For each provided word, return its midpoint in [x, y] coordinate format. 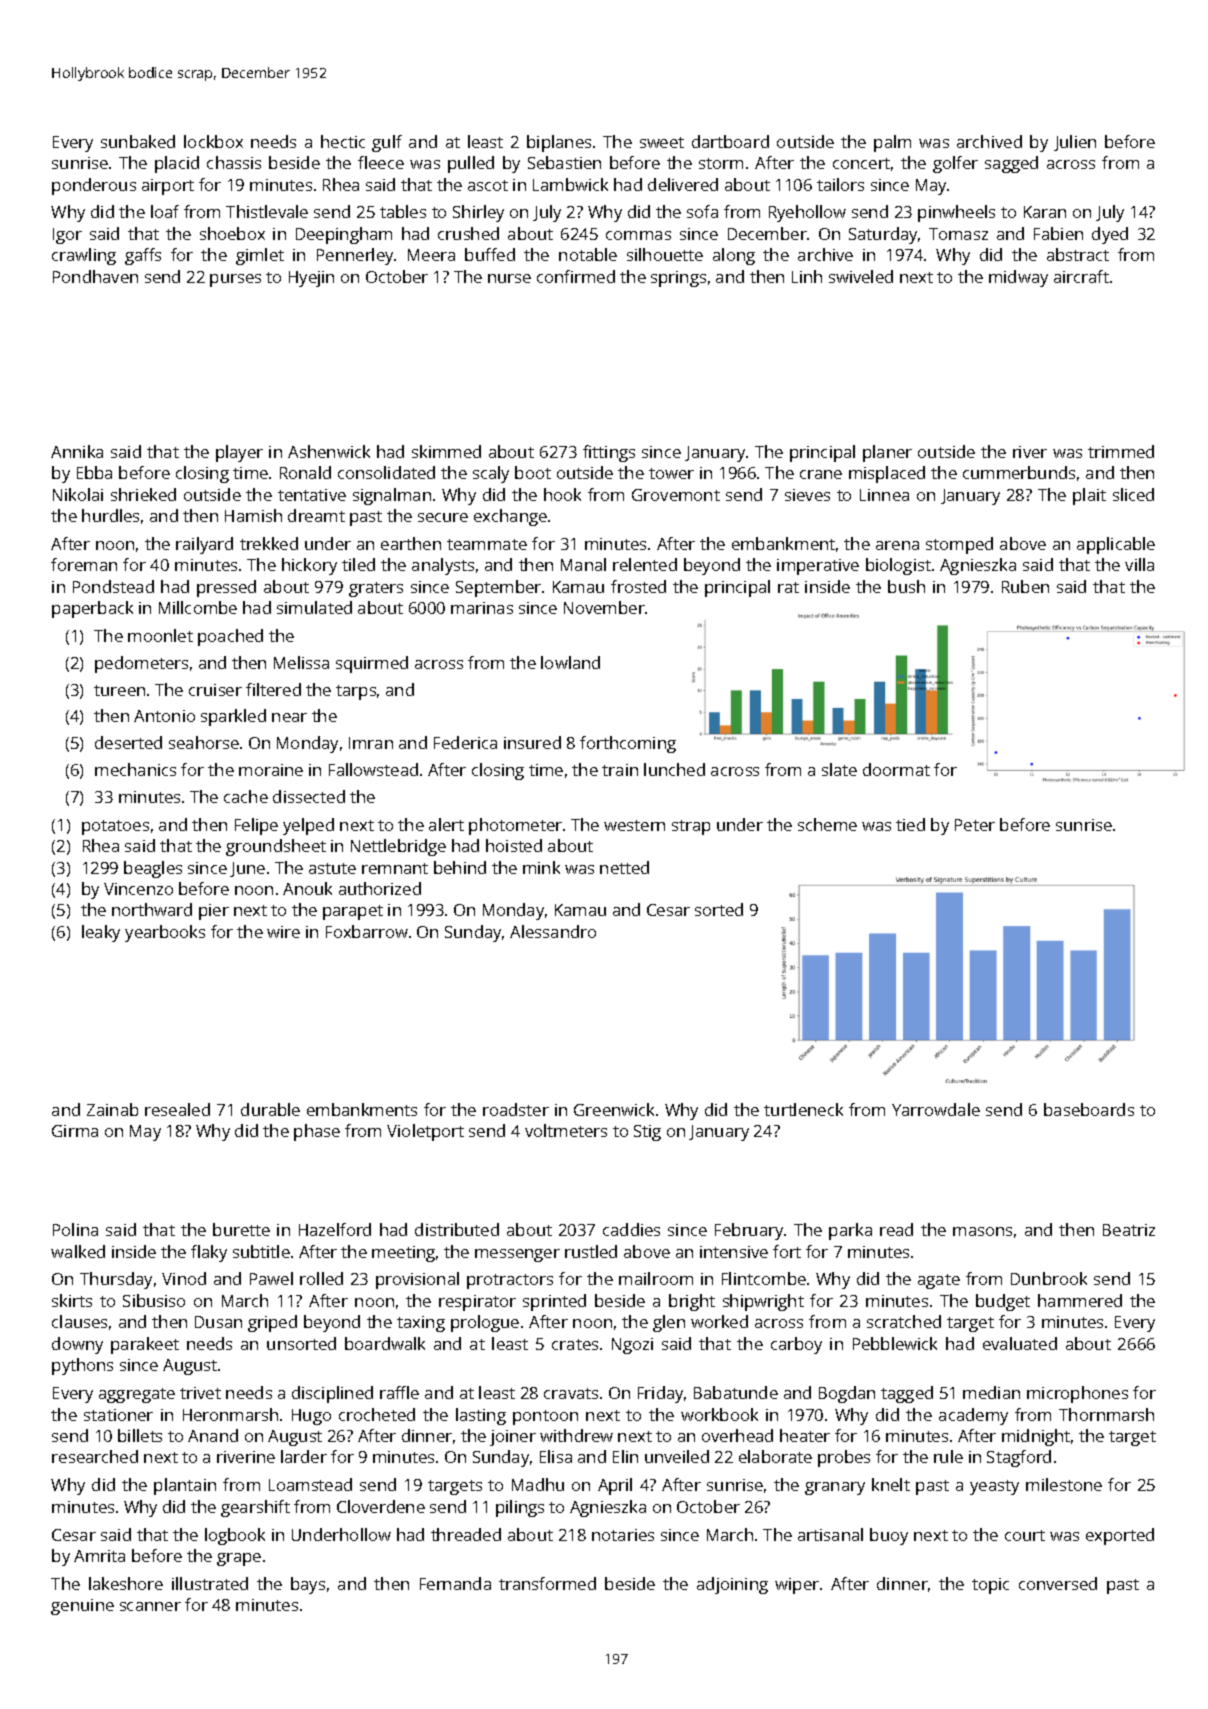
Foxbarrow [367, 931]
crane [821, 474]
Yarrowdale [936, 1109]
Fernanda [455, 1583]
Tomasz [958, 234]
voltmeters [566, 1130]
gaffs [143, 256]
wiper [797, 1586]
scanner [150, 1606]
